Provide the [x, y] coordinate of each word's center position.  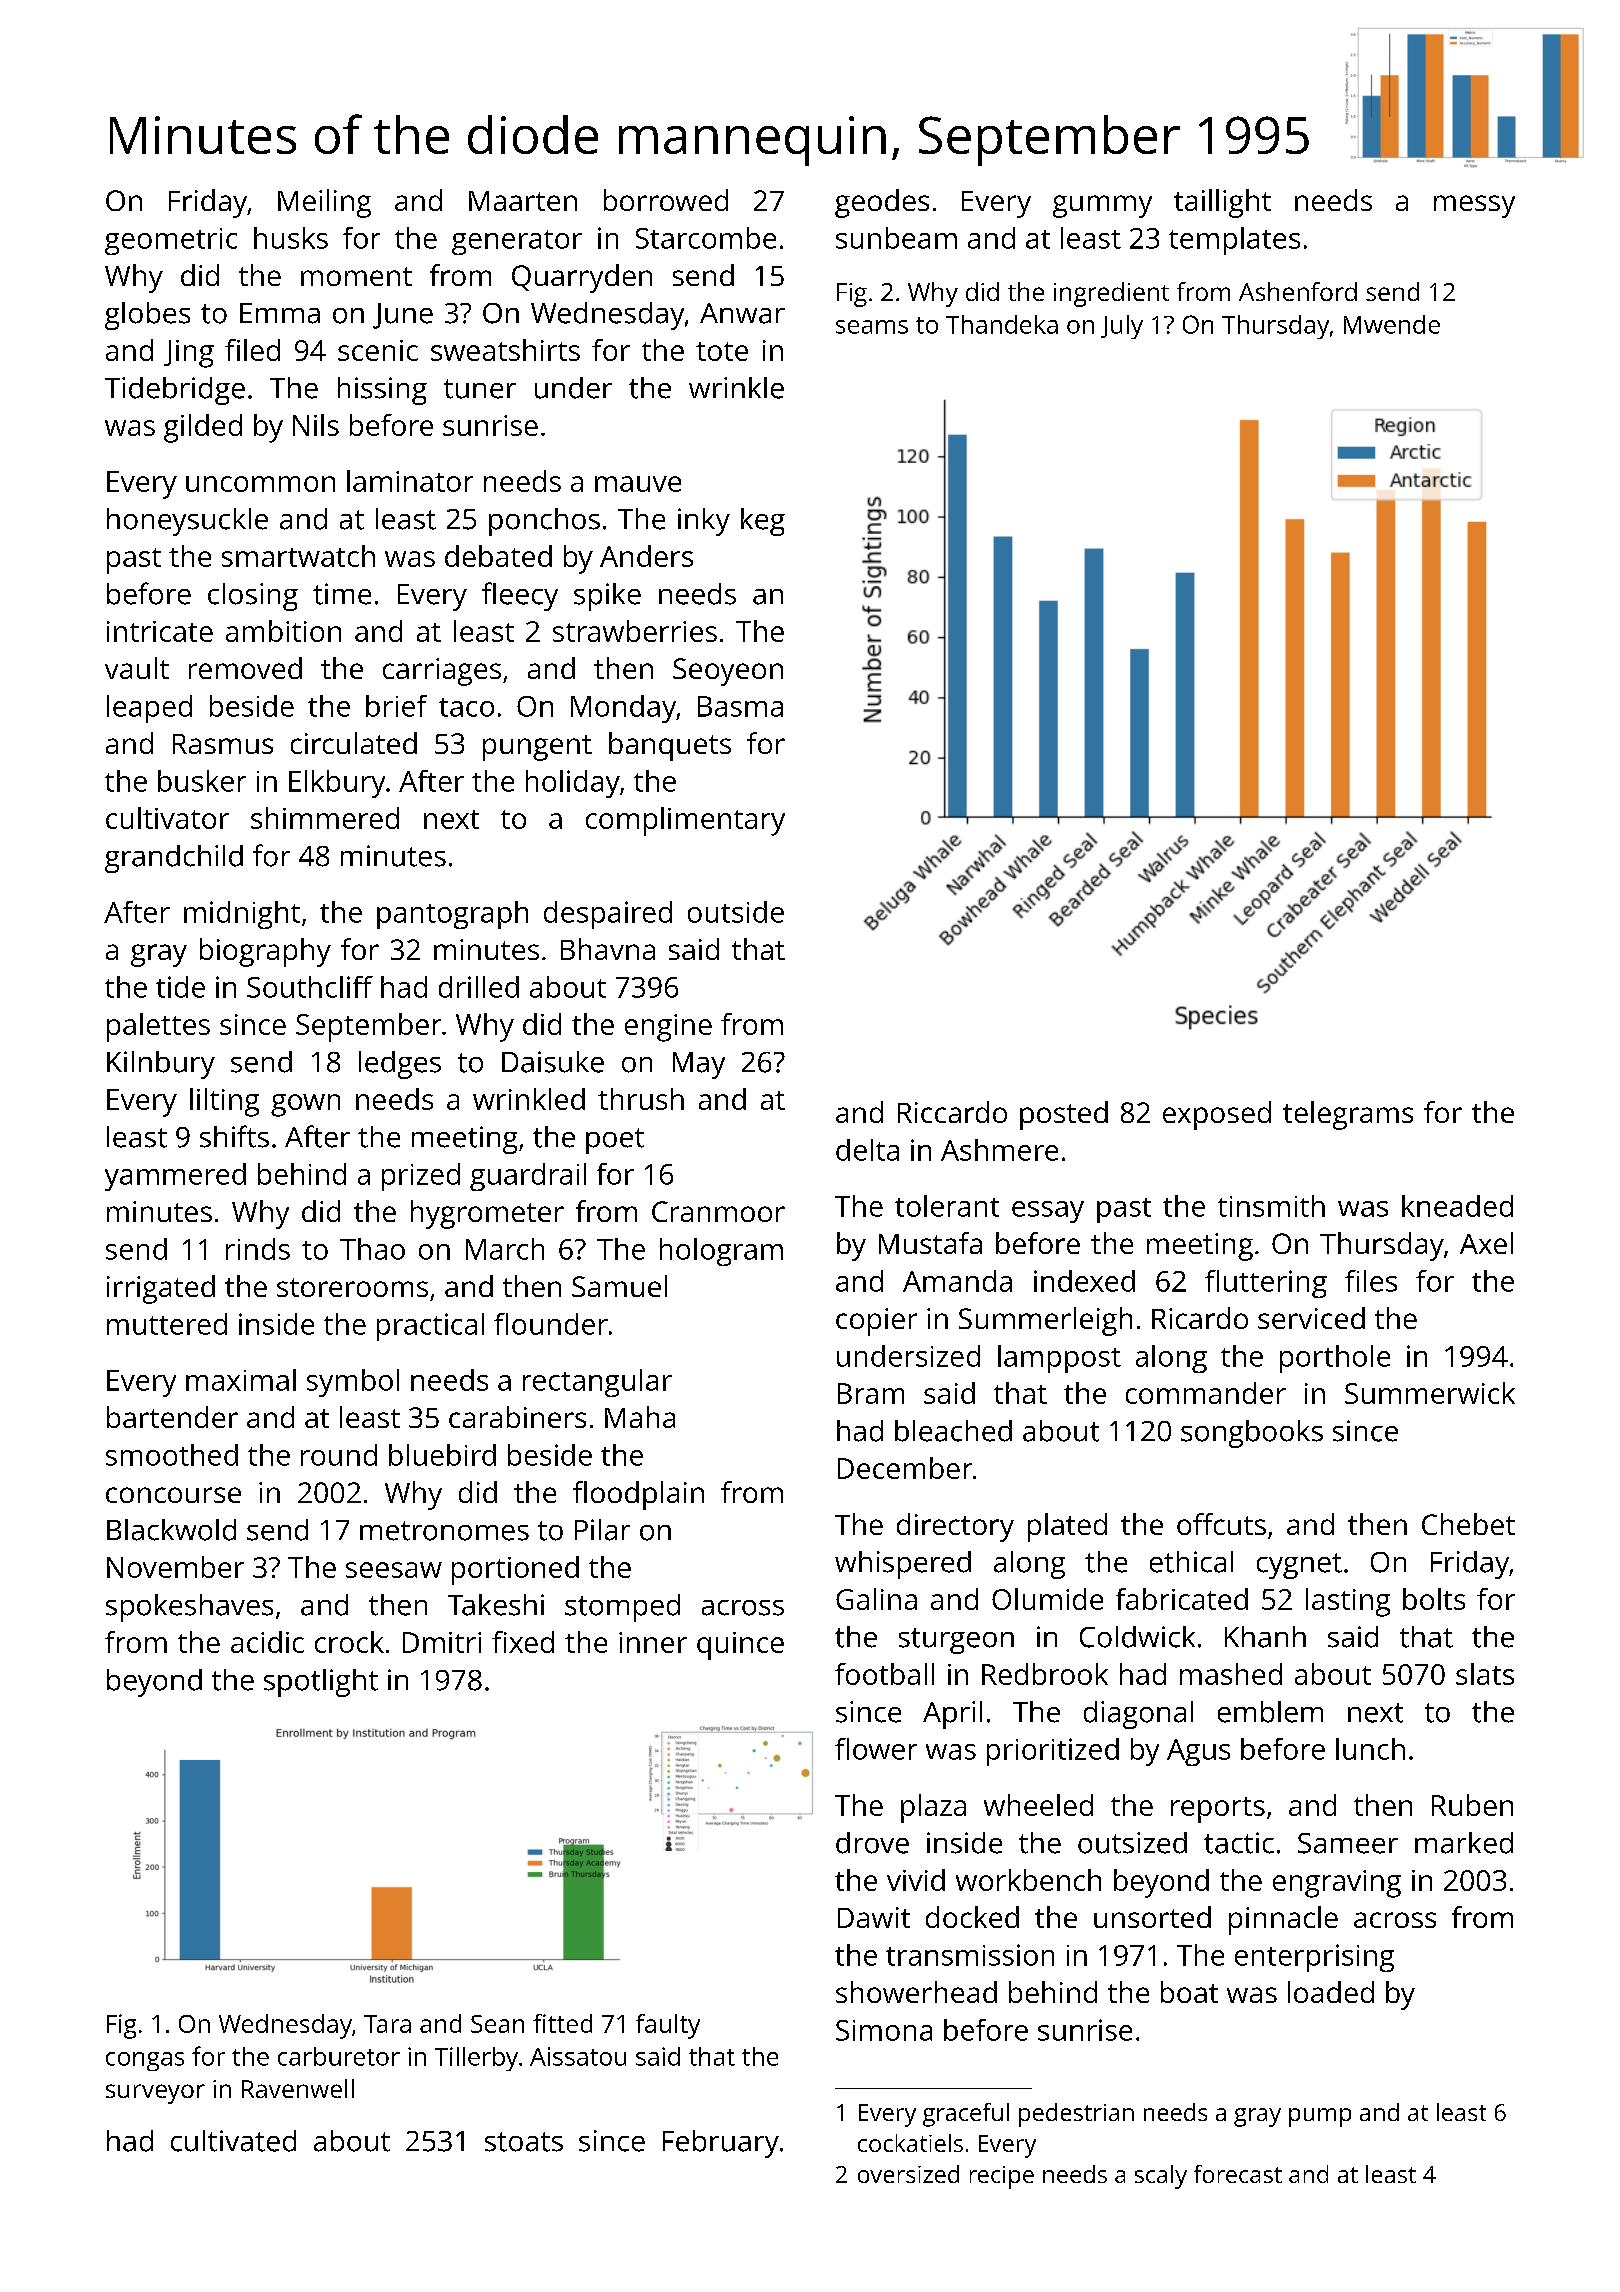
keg [763, 522]
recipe [1002, 2177]
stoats [524, 2142]
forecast [1238, 2174]
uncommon [260, 484]
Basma [740, 706]
